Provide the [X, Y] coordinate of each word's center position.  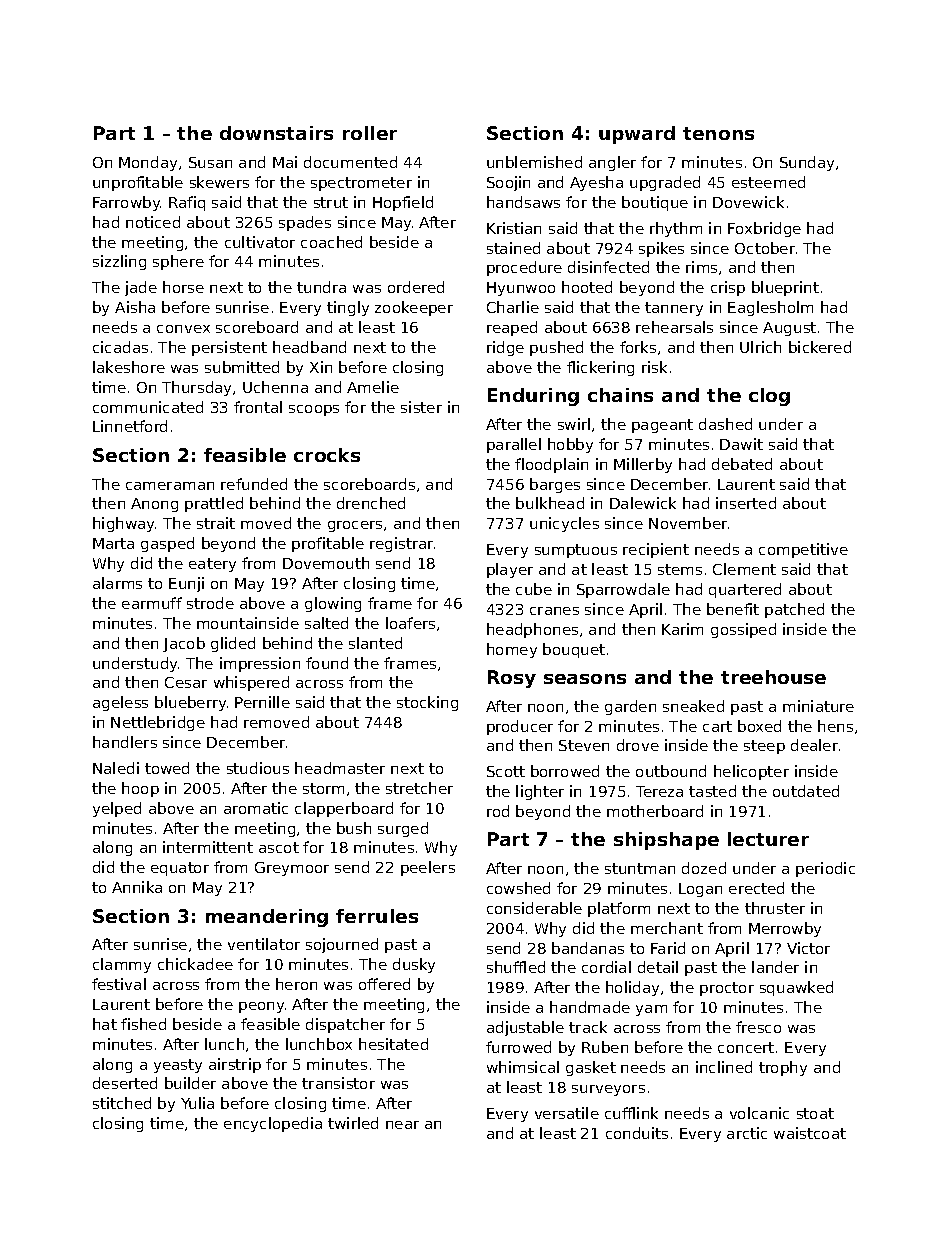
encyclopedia [273, 1124]
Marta [113, 543]
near [402, 1125]
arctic [747, 1133]
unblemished [534, 162]
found [327, 663]
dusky [414, 965]
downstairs [276, 133]
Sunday [807, 163]
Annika [137, 887]
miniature [818, 706]
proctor [727, 989]
